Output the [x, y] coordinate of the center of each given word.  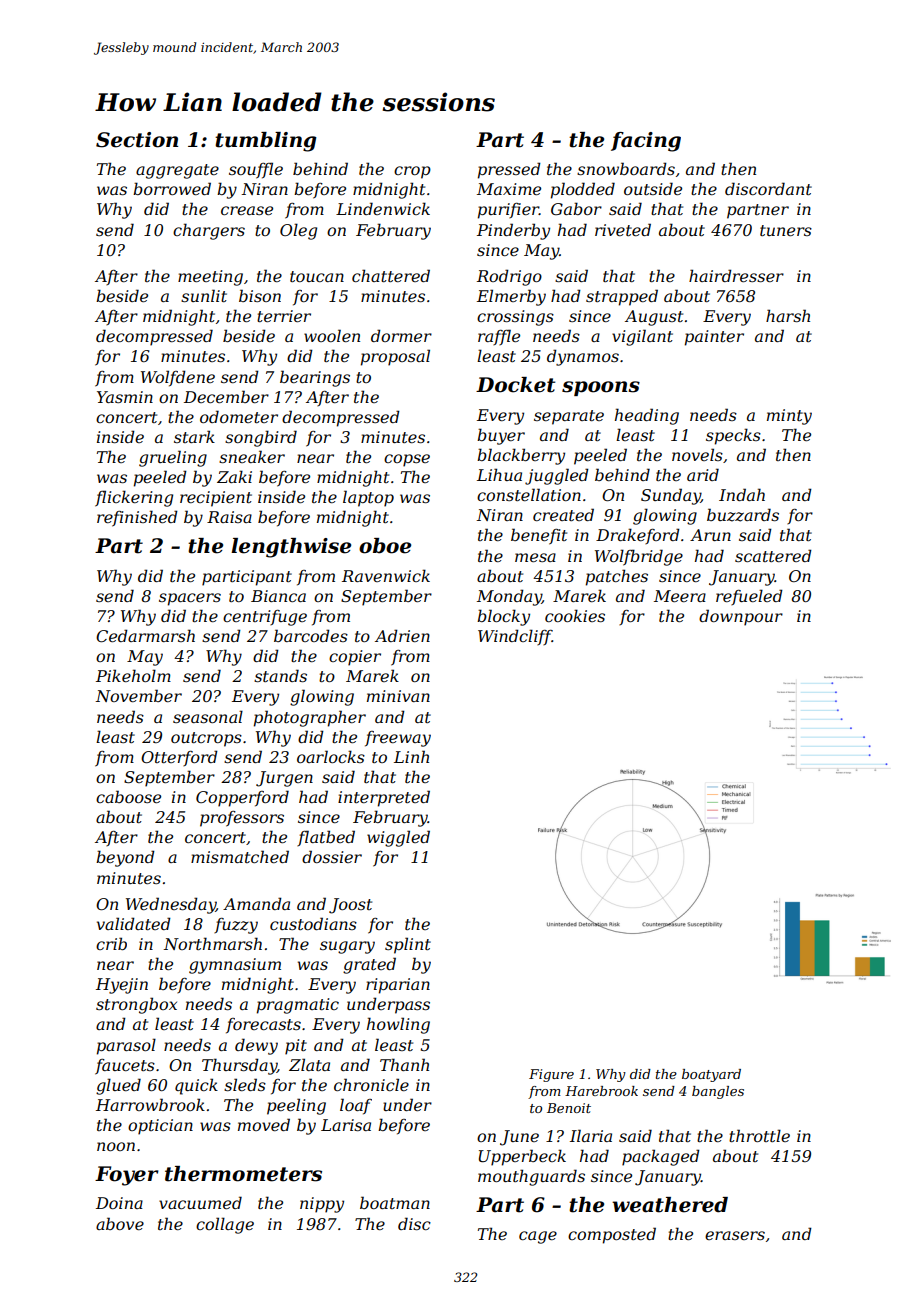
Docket [515, 385]
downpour [741, 617]
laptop [368, 498]
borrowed [172, 188]
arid [703, 474]
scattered [773, 555]
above [120, 1223]
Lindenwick [383, 208]
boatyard [711, 1075]
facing [646, 142]
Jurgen [284, 779]
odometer [239, 416]
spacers [190, 599]
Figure [551, 1075]
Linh [411, 756]
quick [196, 1086]
